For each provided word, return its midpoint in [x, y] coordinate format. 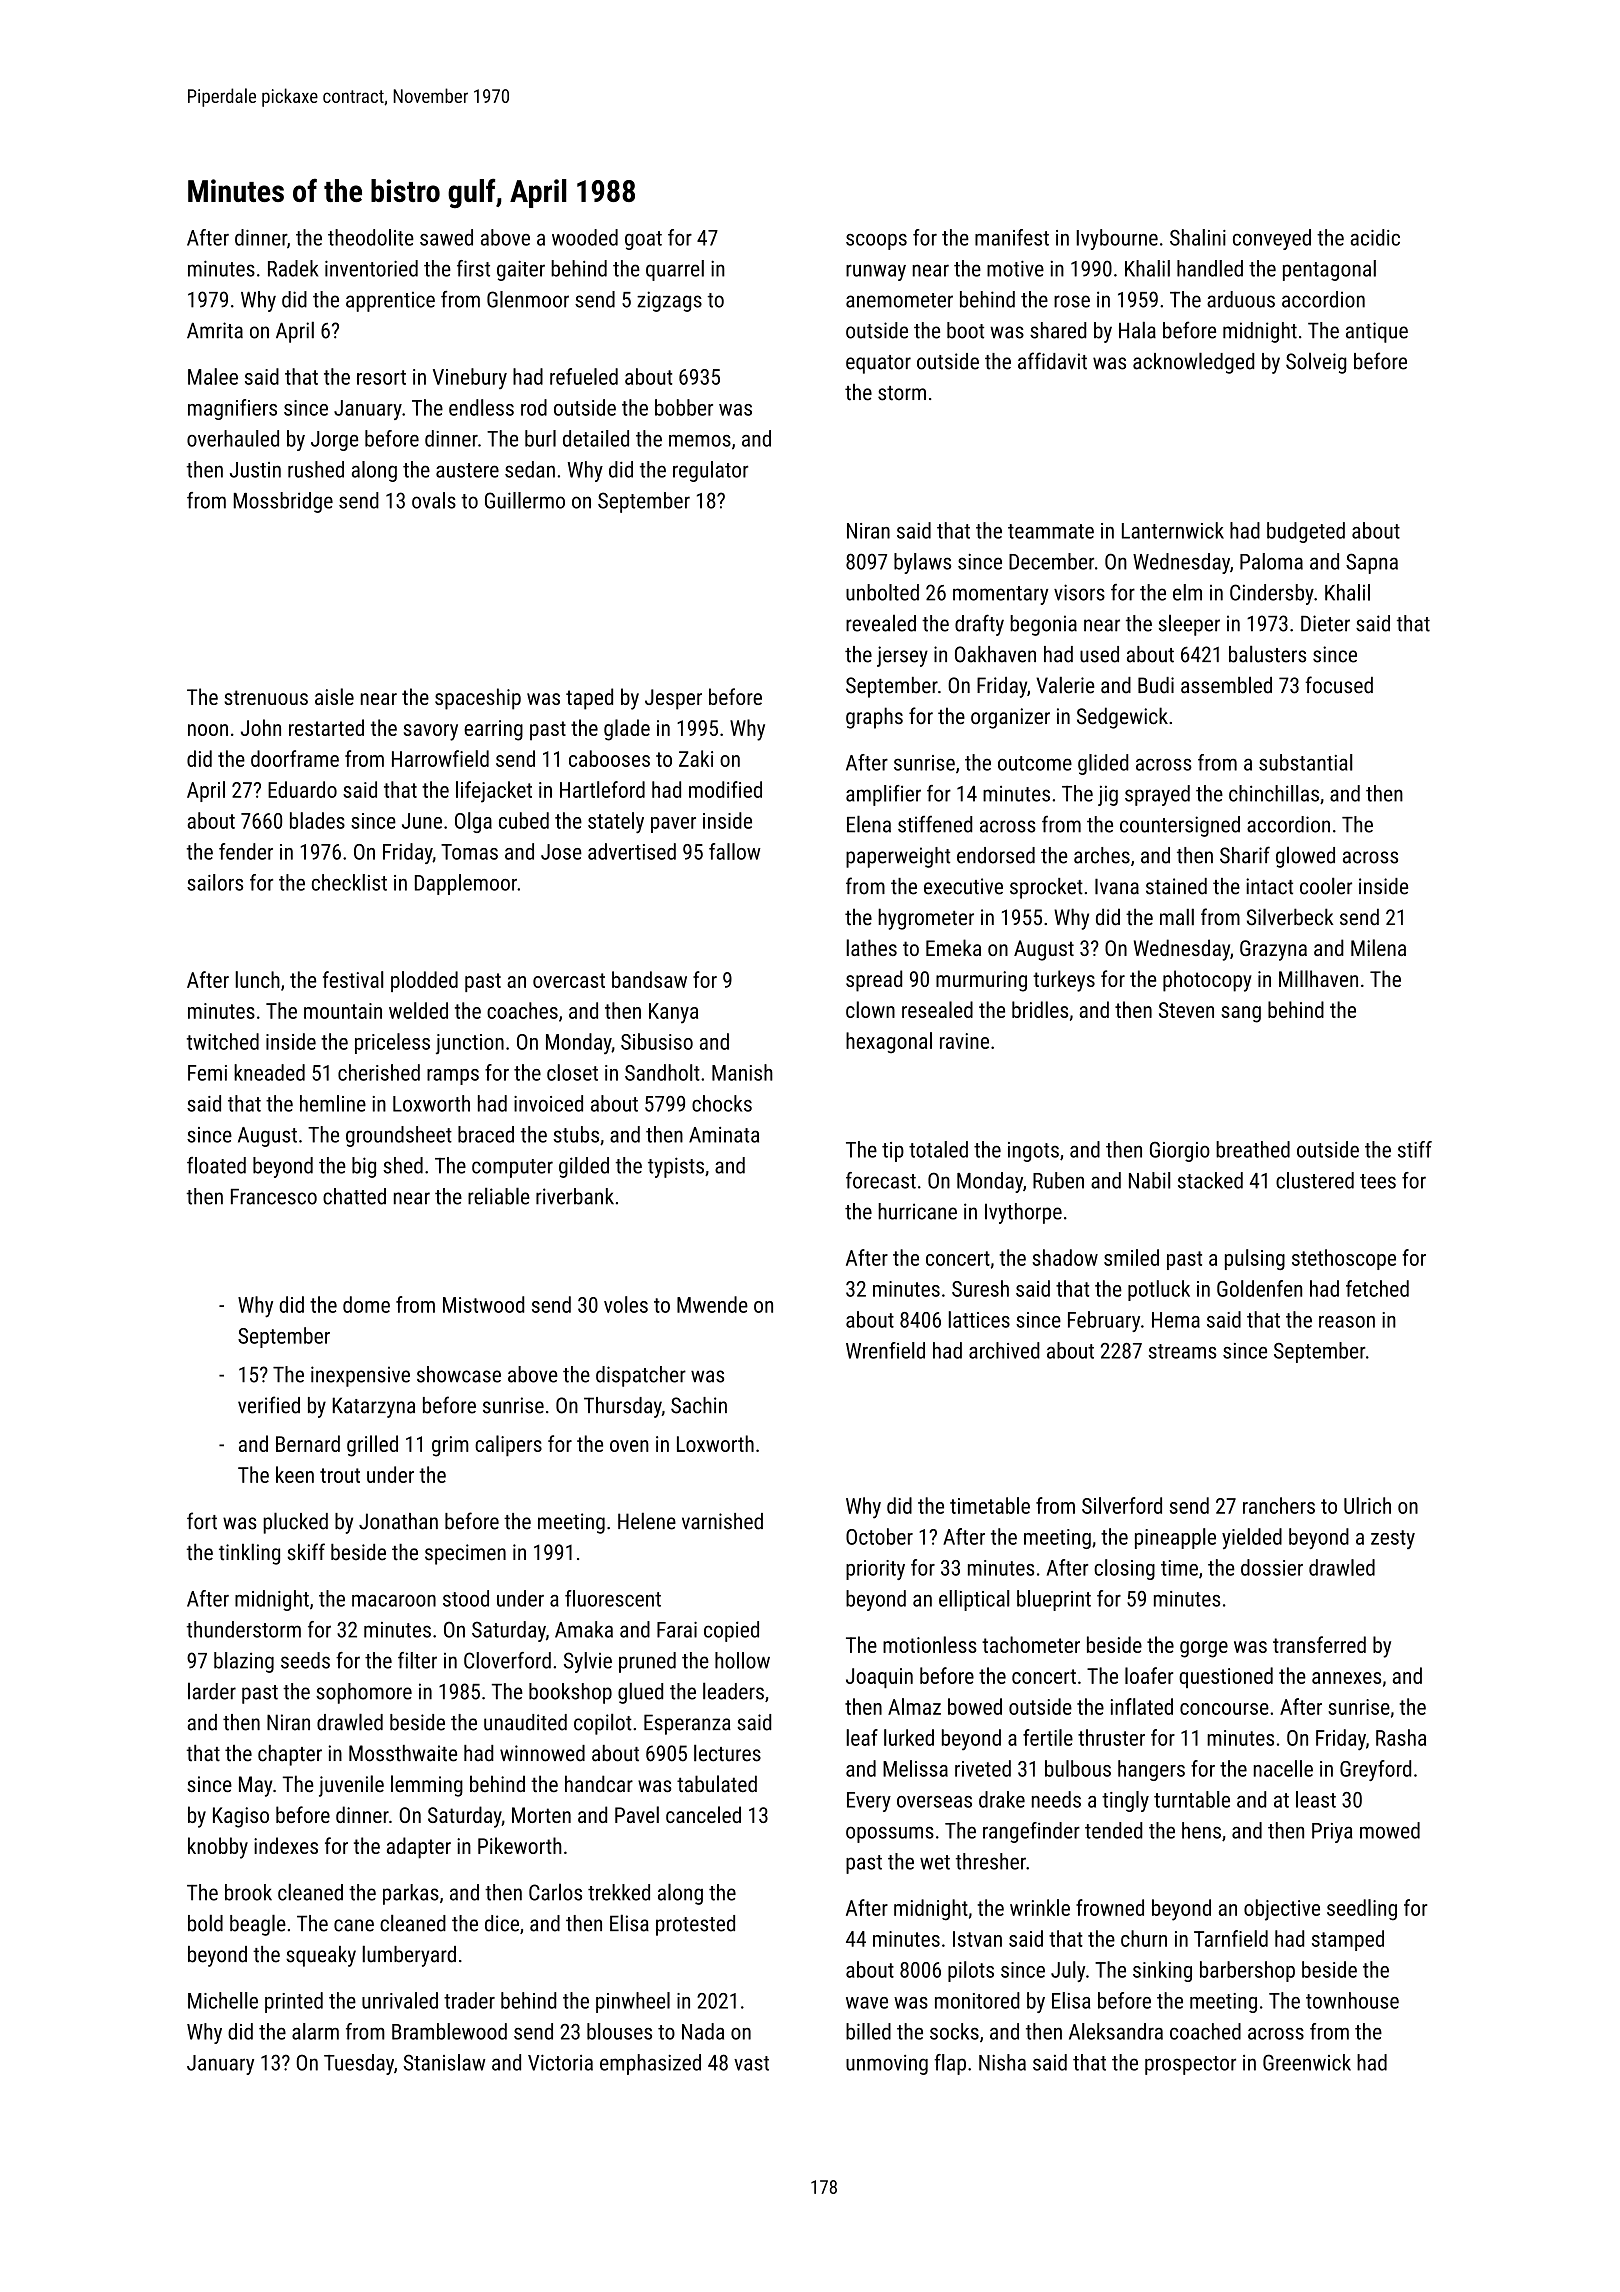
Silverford [1122, 1505]
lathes [871, 947]
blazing [244, 1662]
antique [1377, 332]
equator [878, 364]
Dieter [1325, 623]
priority [875, 1570]
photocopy [1207, 981]
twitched [223, 1041]
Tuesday [359, 2064]
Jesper [673, 699]
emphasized [650, 2064]
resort [381, 377]
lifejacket [494, 792]
